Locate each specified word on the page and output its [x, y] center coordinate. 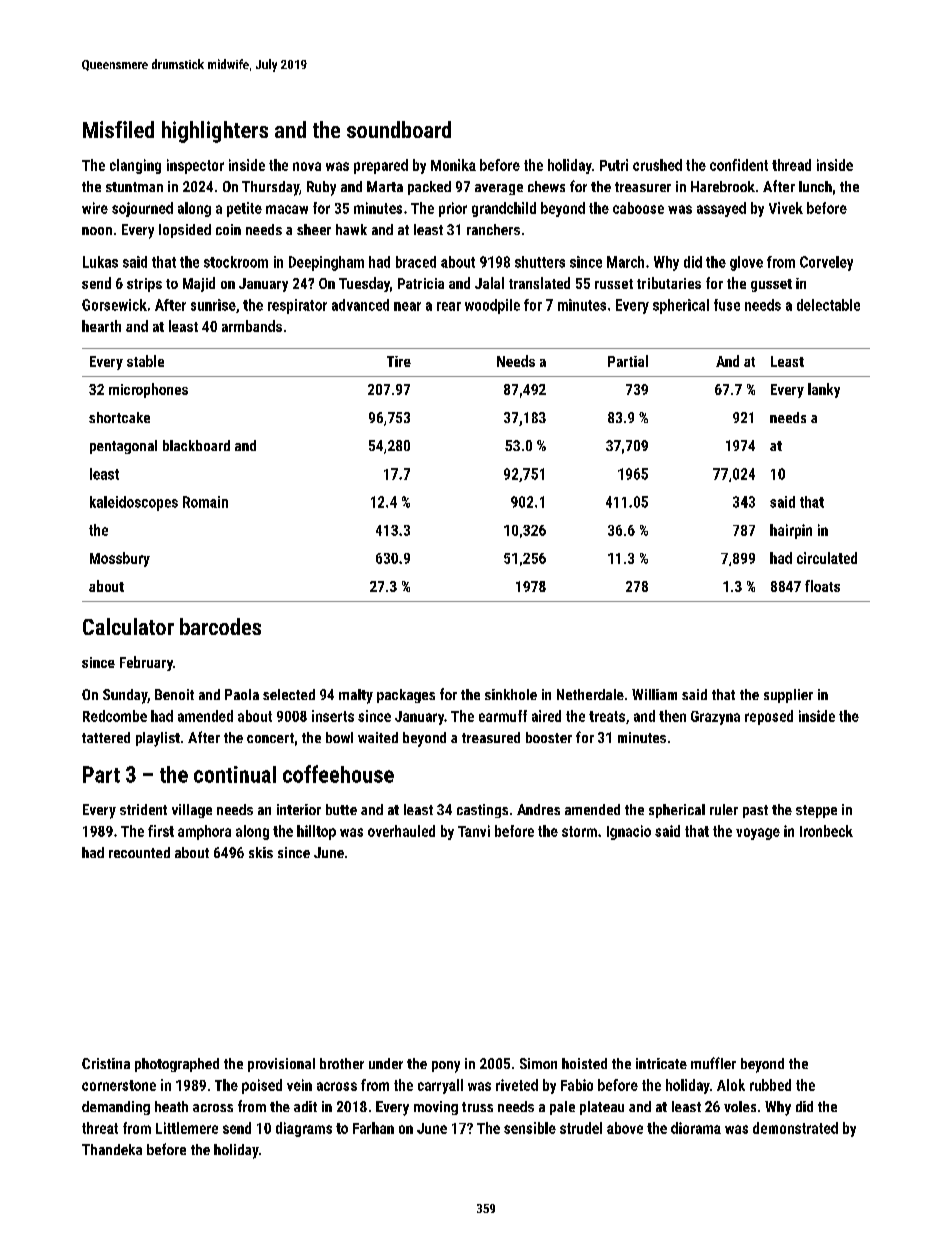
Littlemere [187, 1128]
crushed [657, 165]
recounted [139, 852]
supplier [788, 696]
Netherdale [590, 694]
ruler [724, 809]
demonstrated [795, 1128]
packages [406, 696]
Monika [453, 165]
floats [822, 586]
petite [244, 209]
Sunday [125, 696]
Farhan [373, 1128]
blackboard [196, 445]
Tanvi [474, 831]
